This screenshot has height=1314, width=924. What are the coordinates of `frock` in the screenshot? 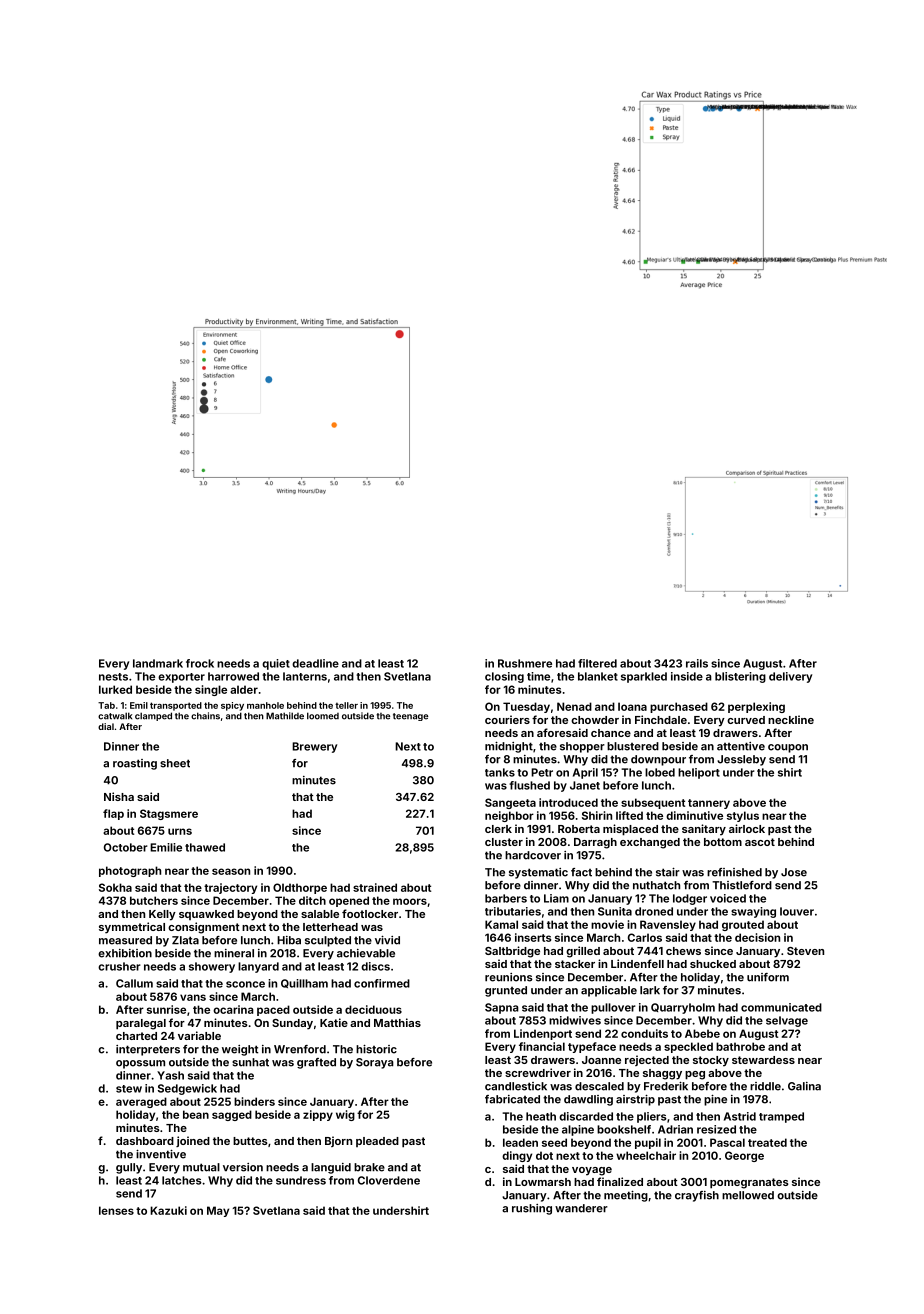 It's located at (200, 663).
